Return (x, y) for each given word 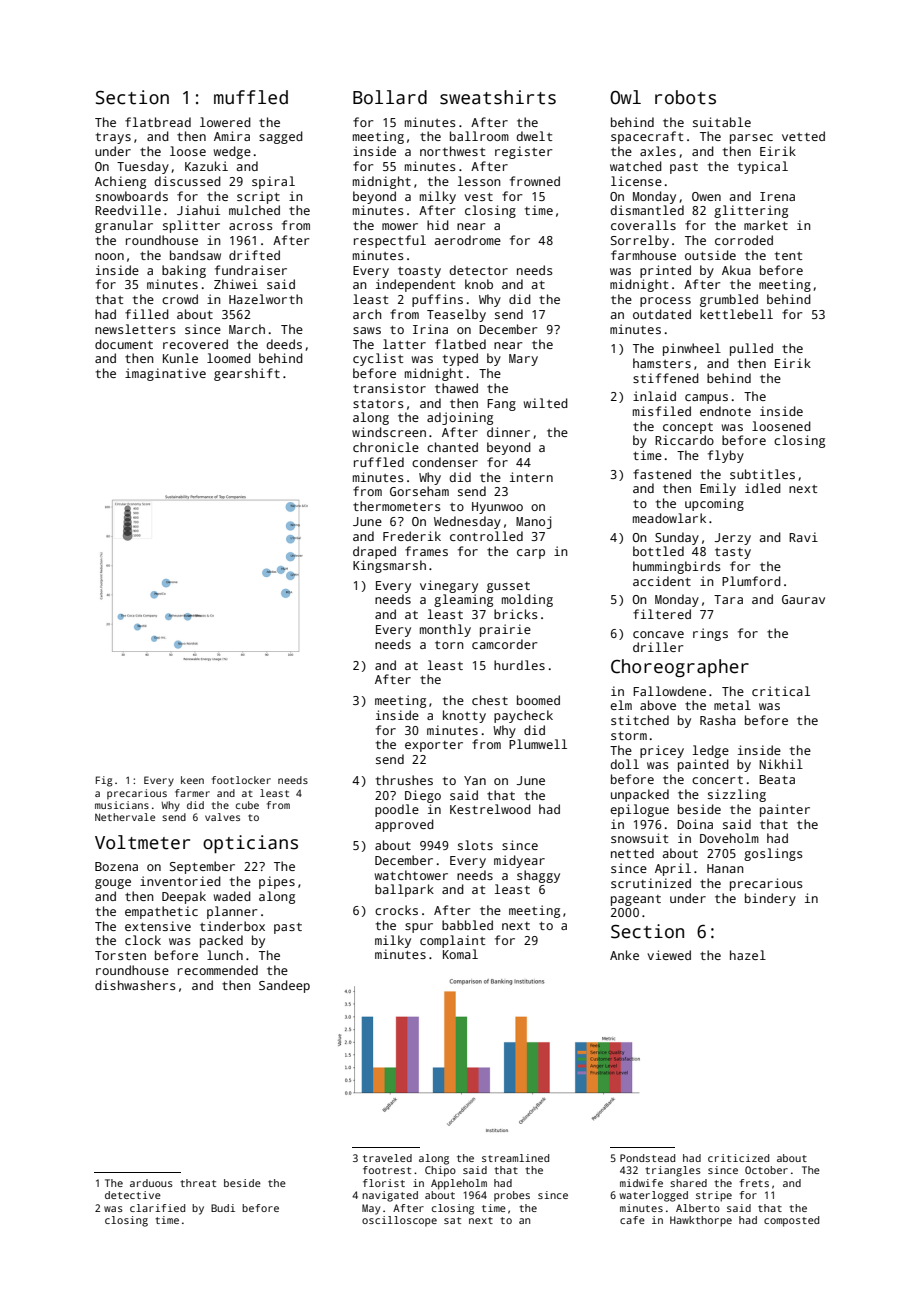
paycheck (523, 716)
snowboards (132, 196)
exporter (434, 746)
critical (781, 691)
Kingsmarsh (389, 566)
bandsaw (195, 255)
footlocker (241, 780)
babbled (467, 925)
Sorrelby (640, 241)
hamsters (662, 363)
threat (198, 1183)
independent (415, 285)
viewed (669, 955)
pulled (751, 349)
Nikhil (781, 764)
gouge (113, 884)
